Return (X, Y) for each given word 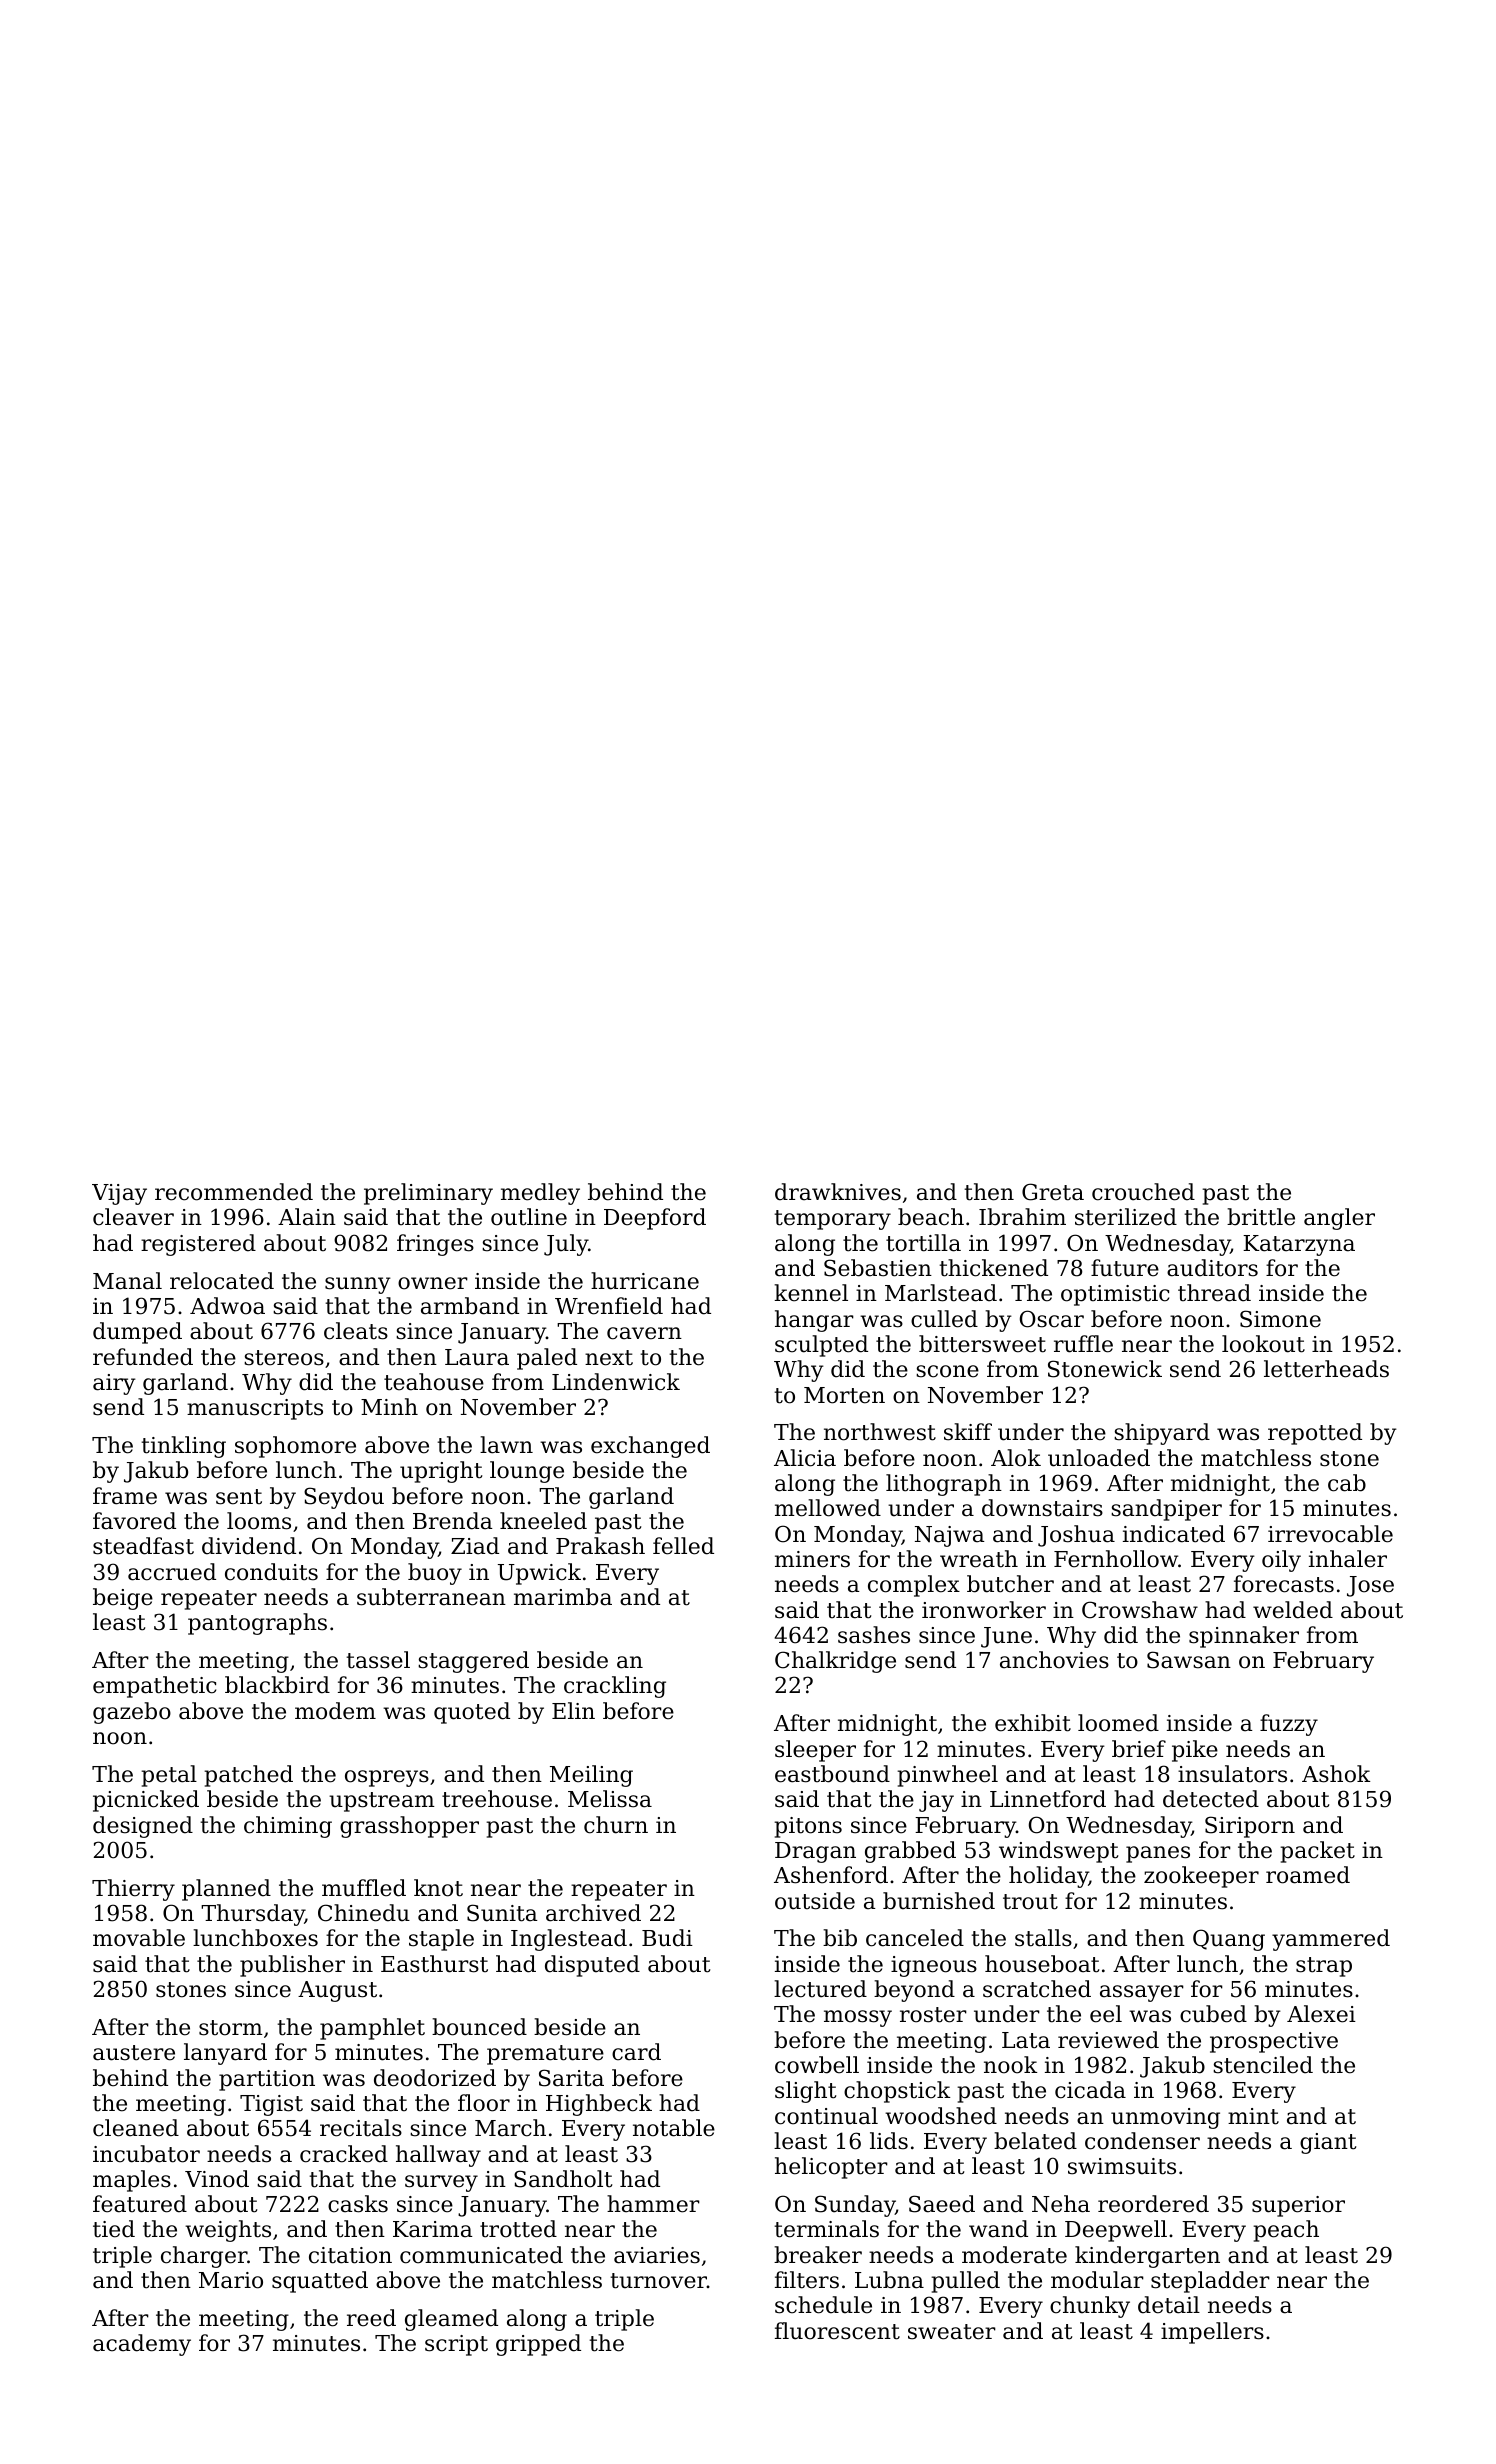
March (510, 2128)
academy (142, 2345)
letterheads (1326, 1369)
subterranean (431, 1597)
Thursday (253, 1915)
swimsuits (1122, 2166)
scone (947, 1371)
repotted (1315, 1434)
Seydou (344, 1498)
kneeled (543, 1521)
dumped (137, 1333)
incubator (146, 2154)
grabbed (910, 1852)
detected (1211, 1799)
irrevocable (1330, 1534)
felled (683, 1546)
